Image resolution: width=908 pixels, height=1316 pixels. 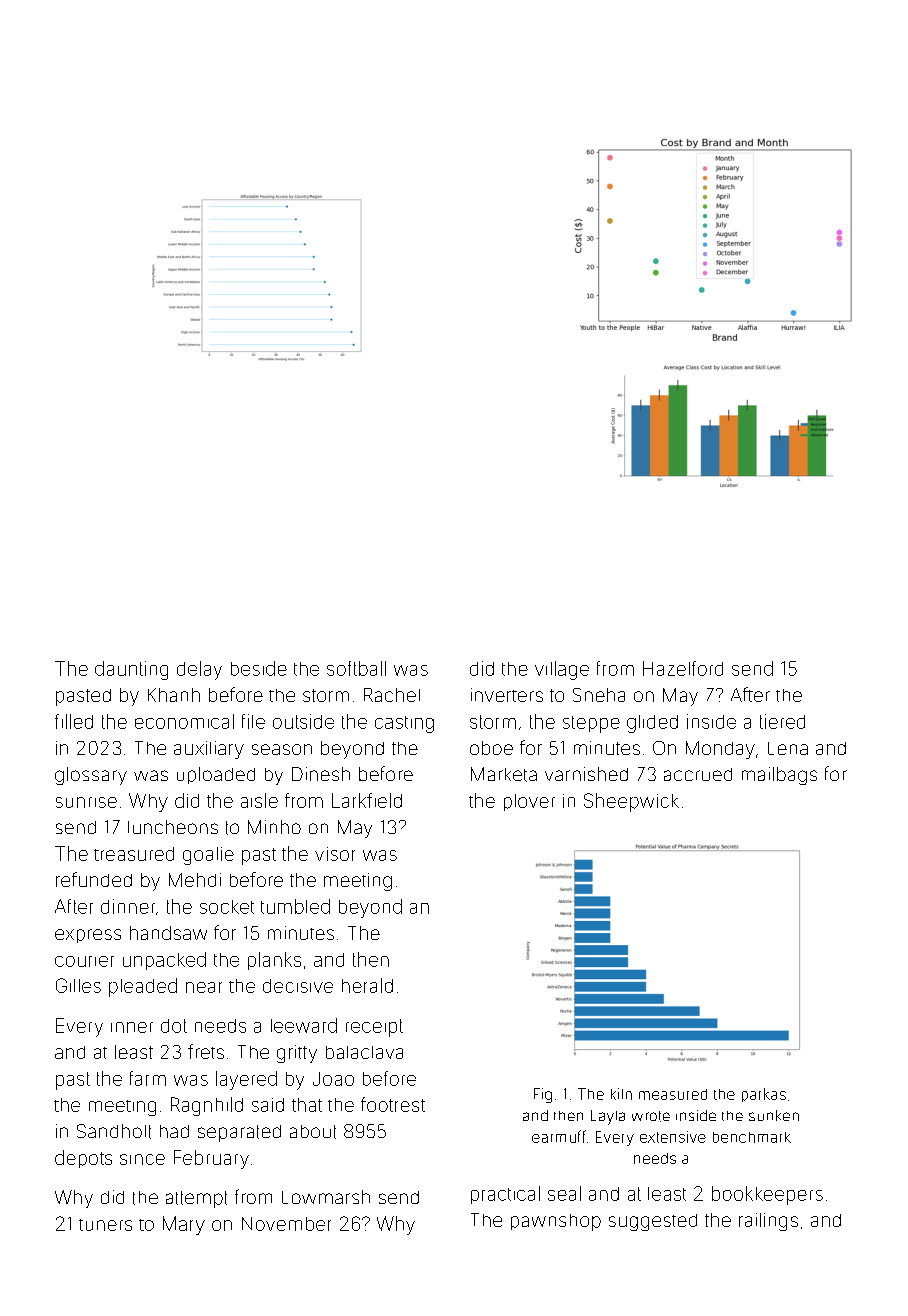 What do you see at coordinates (367, 985) in the screenshot?
I see `herald` at bounding box center [367, 985].
